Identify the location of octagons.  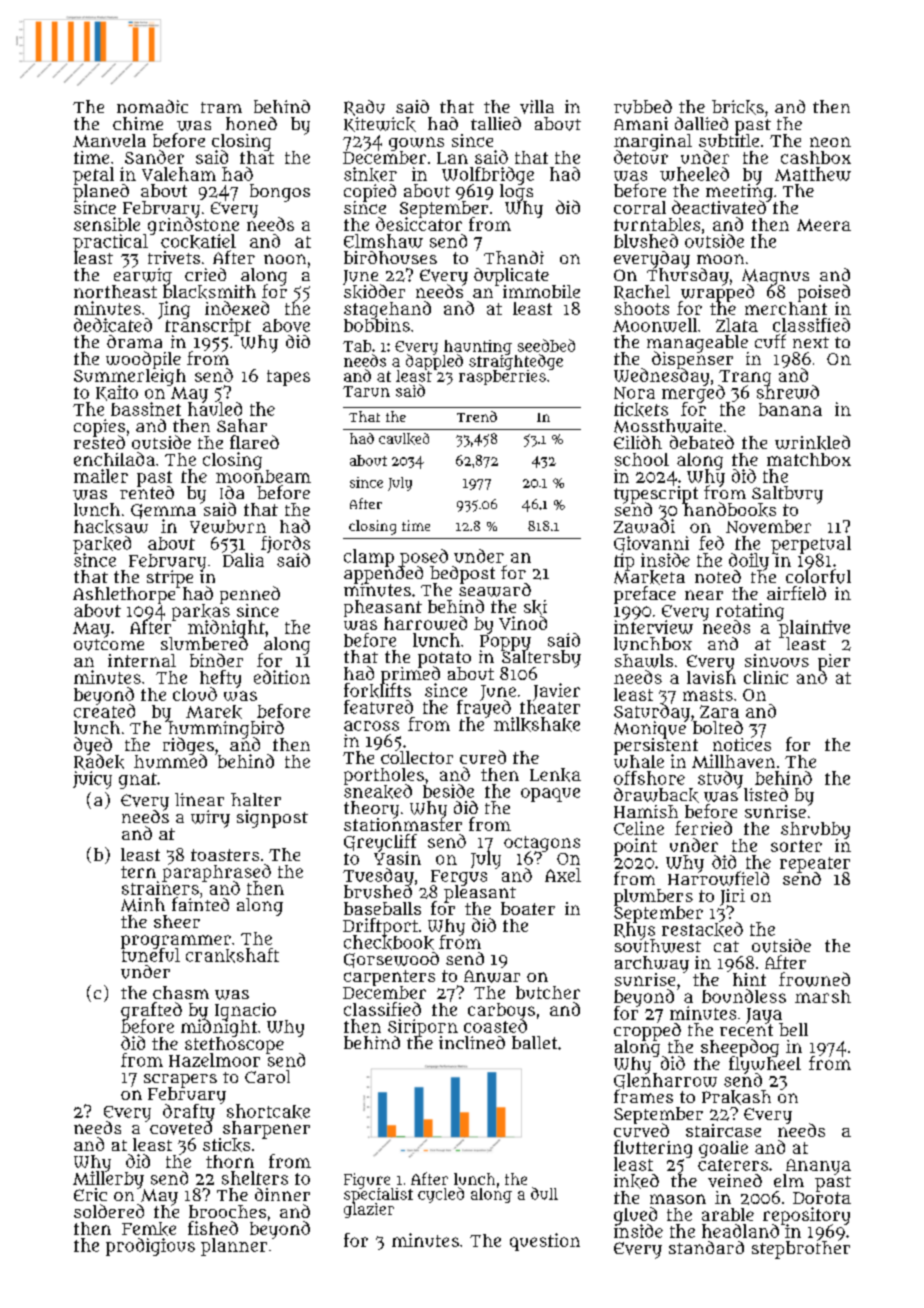
(542, 844).
